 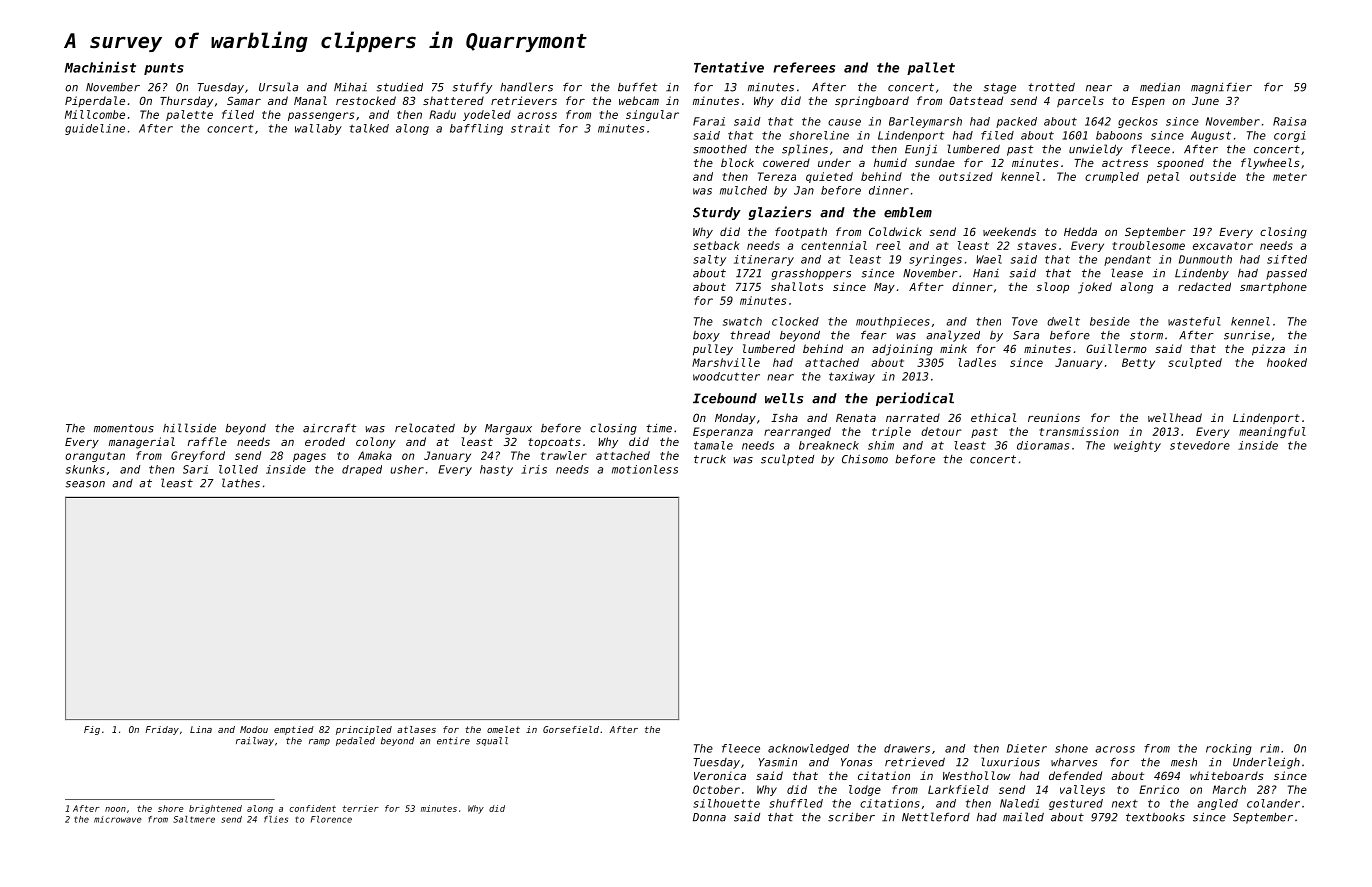 I want to click on flies, so click(x=276, y=819).
